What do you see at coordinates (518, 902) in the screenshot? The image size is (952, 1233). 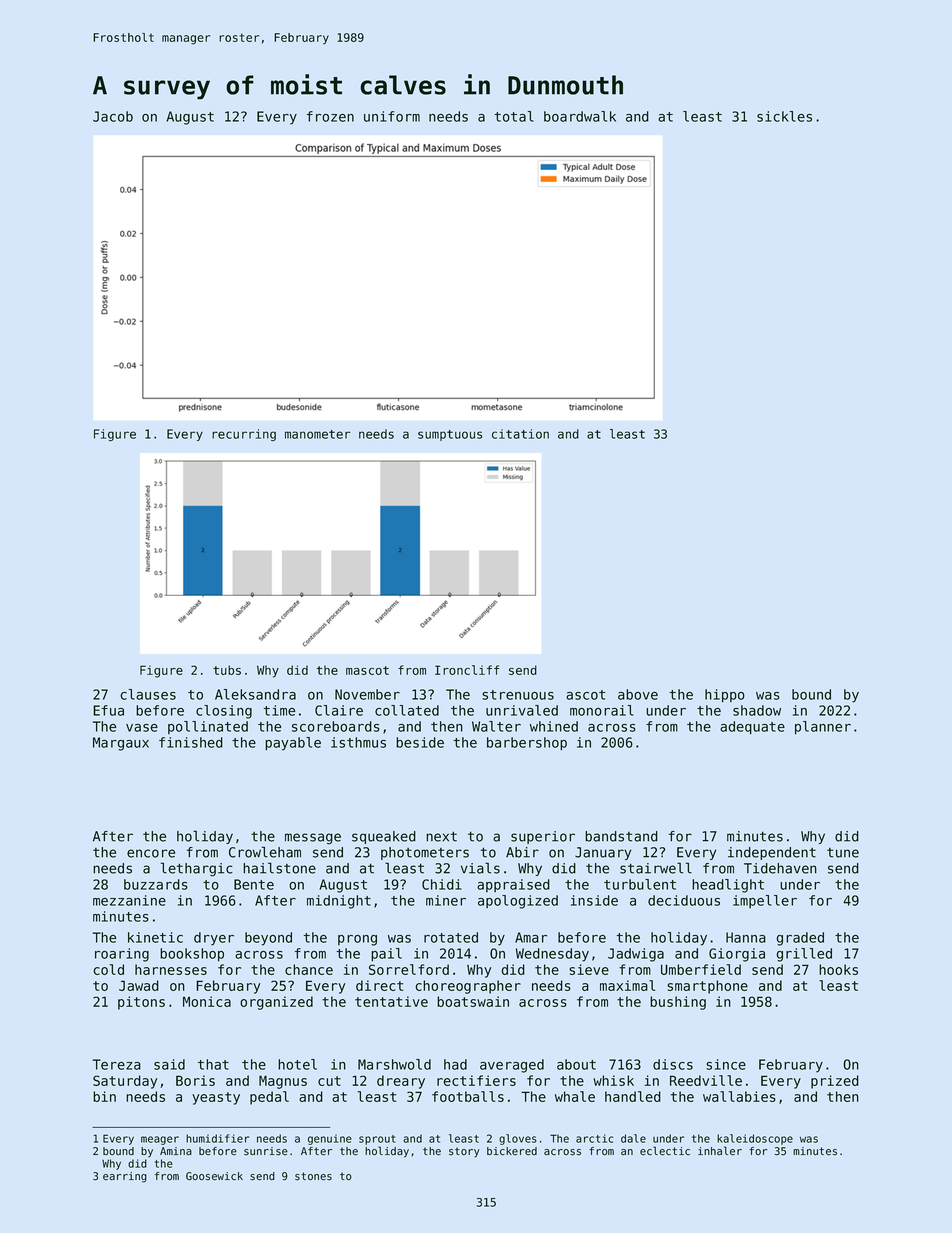 I see `apologized` at bounding box center [518, 902].
